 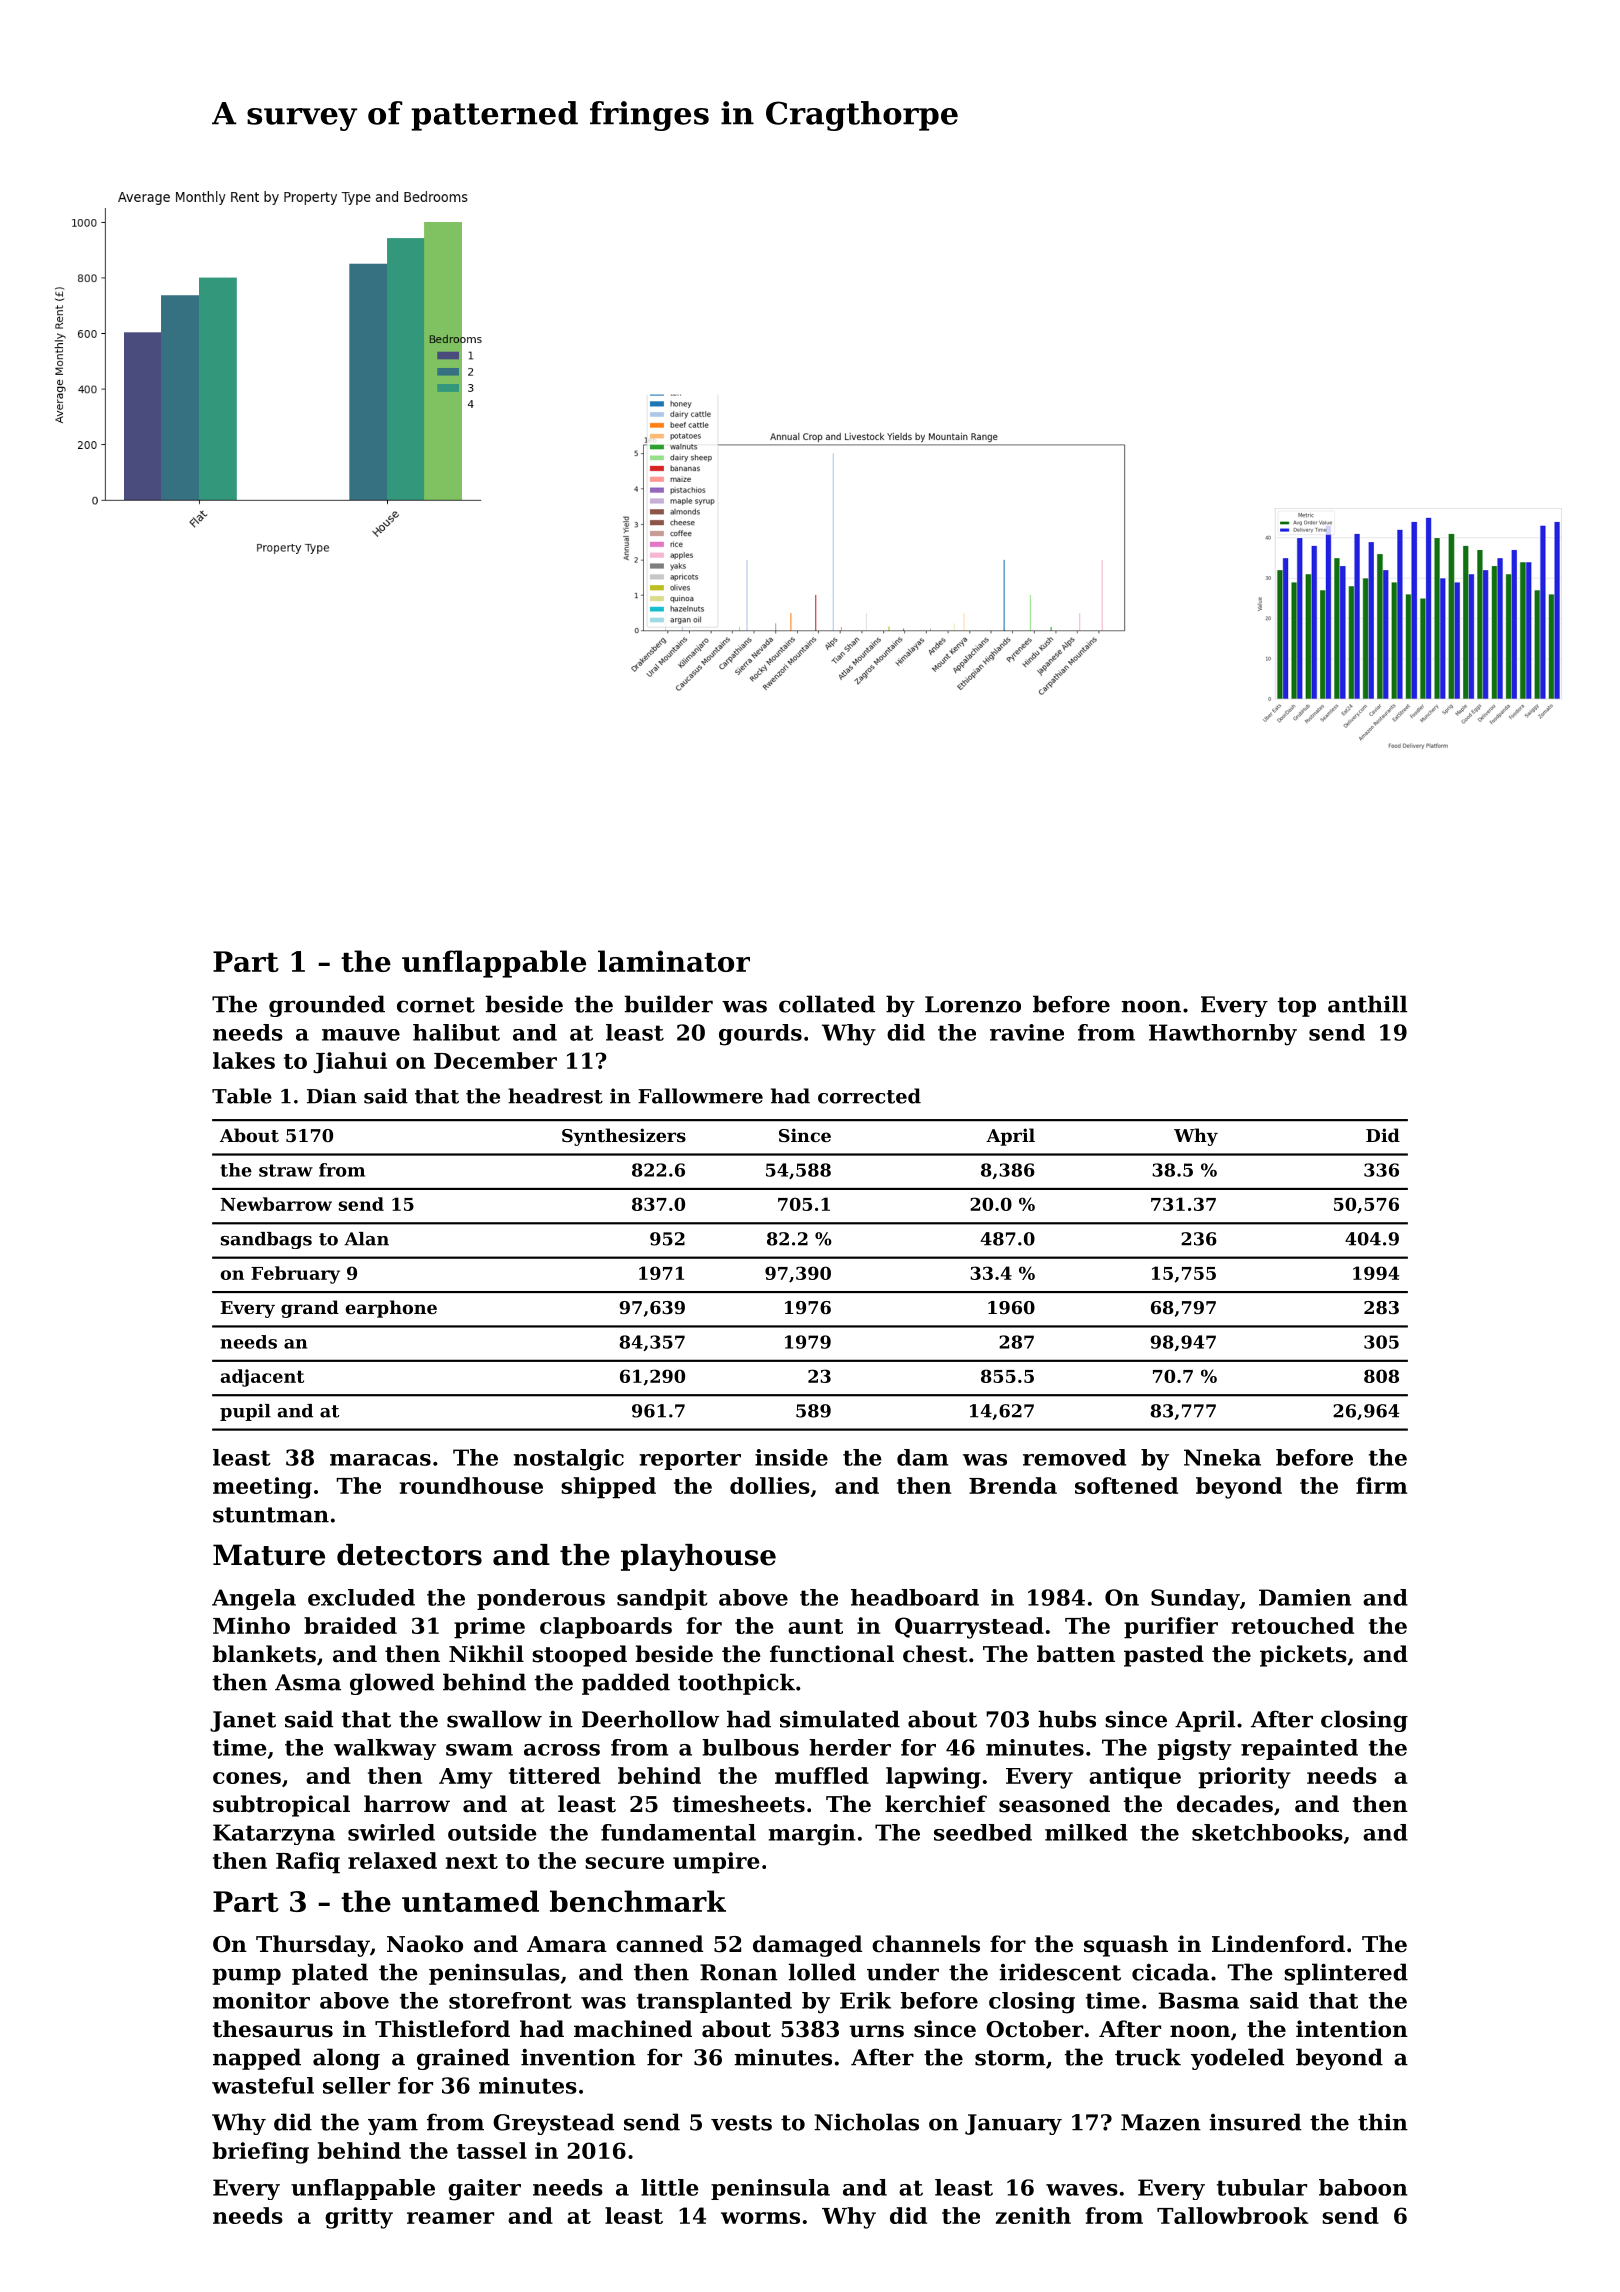 I want to click on reamer, so click(x=450, y=2218).
